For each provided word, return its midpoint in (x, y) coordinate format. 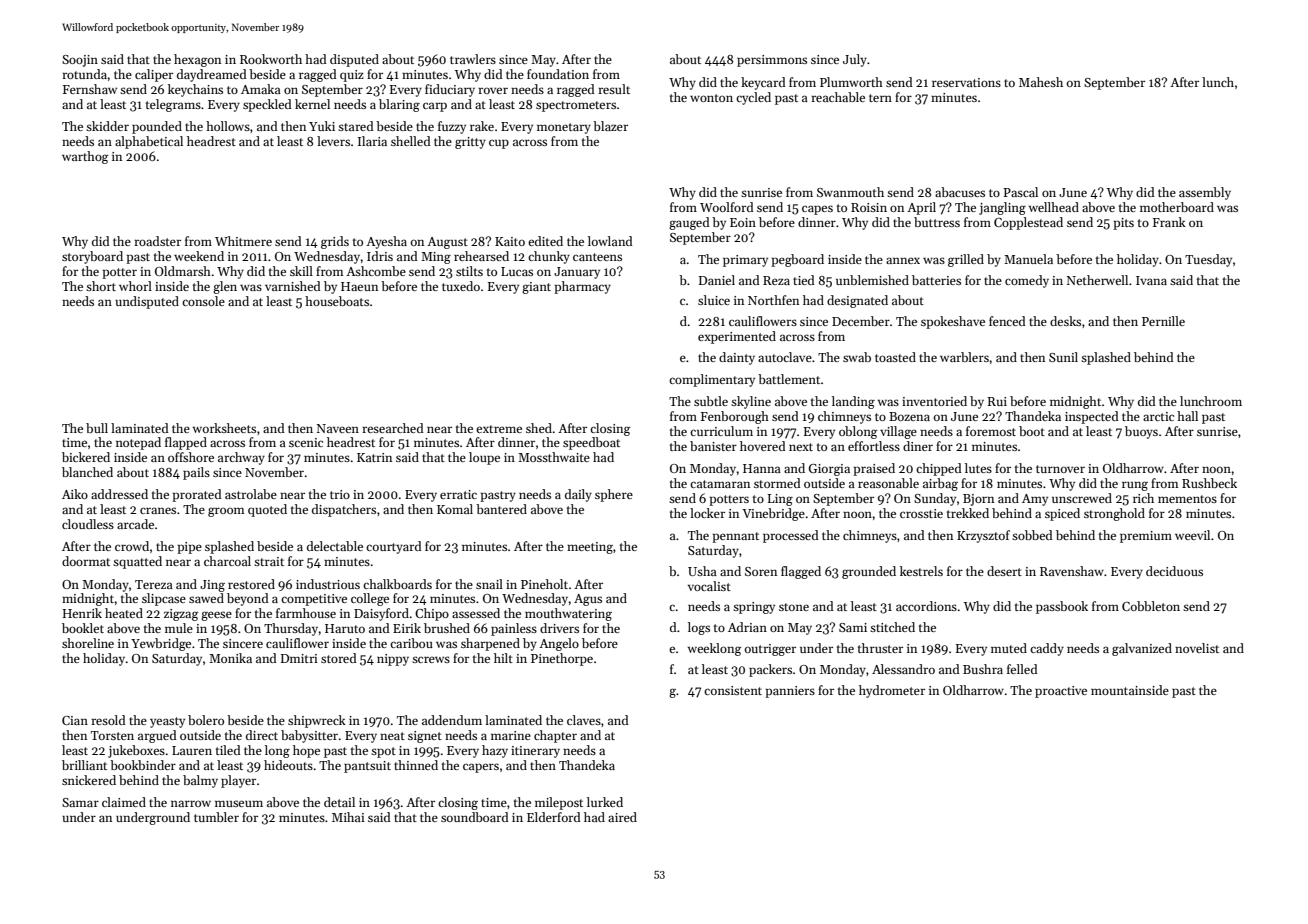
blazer (610, 126)
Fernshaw (90, 89)
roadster (157, 241)
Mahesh (1041, 82)
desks (1065, 321)
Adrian (747, 627)
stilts (469, 271)
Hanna (762, 468)
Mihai (348, 817)
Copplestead (1028, 223)
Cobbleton (1151, 606)
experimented (737, 337)
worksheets (224, 428)
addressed (119, 494)
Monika (230, 658)
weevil (1192, 535)
